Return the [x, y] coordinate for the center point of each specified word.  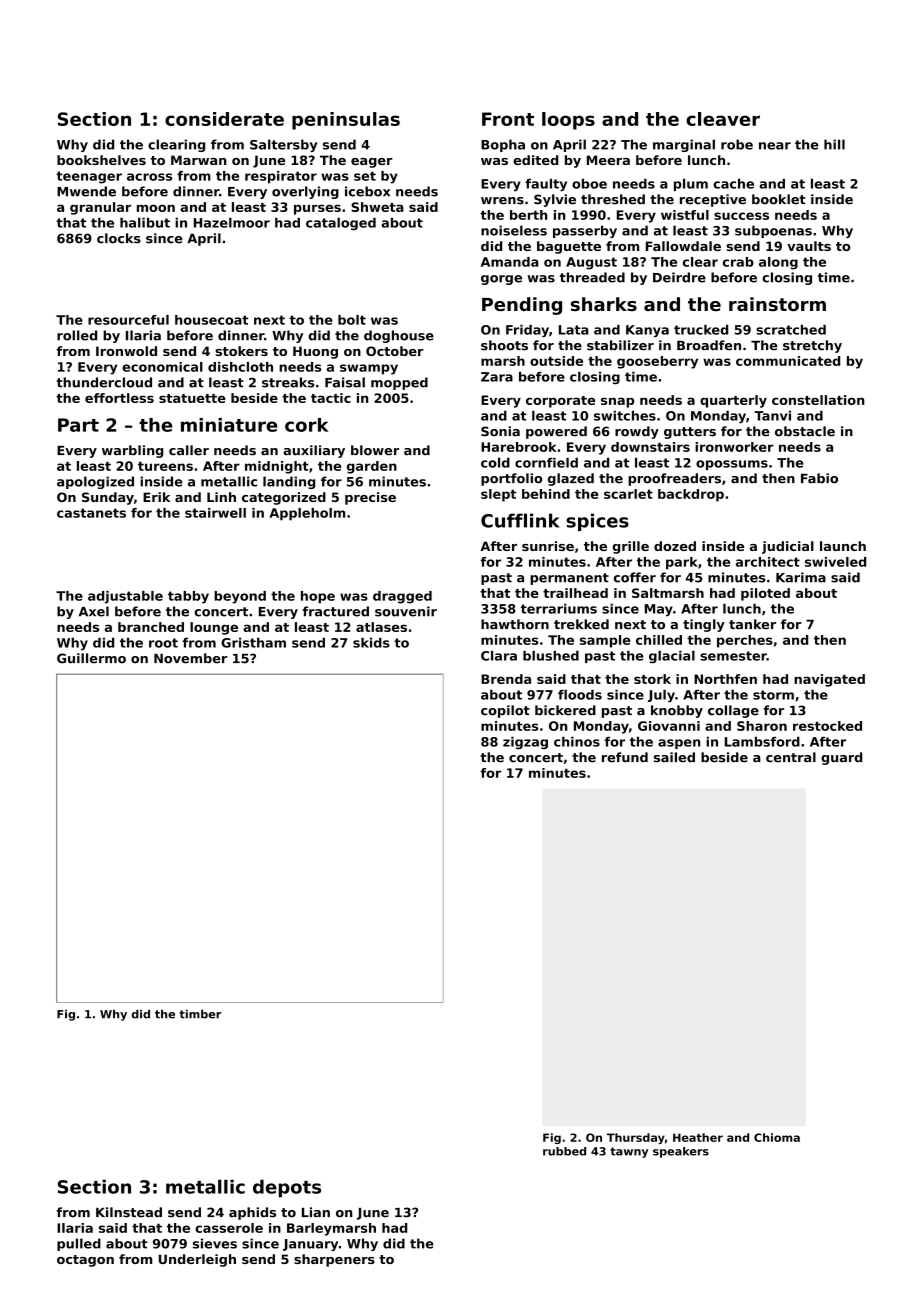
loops [568, 121]
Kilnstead [129, 1212]
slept [498, 495]
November [190, 658]
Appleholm [307, 514]
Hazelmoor [232, 223]
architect [768, 562]
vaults [809, 246]
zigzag [525, 743]
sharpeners [334, 1260]
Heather [698, 1137]
